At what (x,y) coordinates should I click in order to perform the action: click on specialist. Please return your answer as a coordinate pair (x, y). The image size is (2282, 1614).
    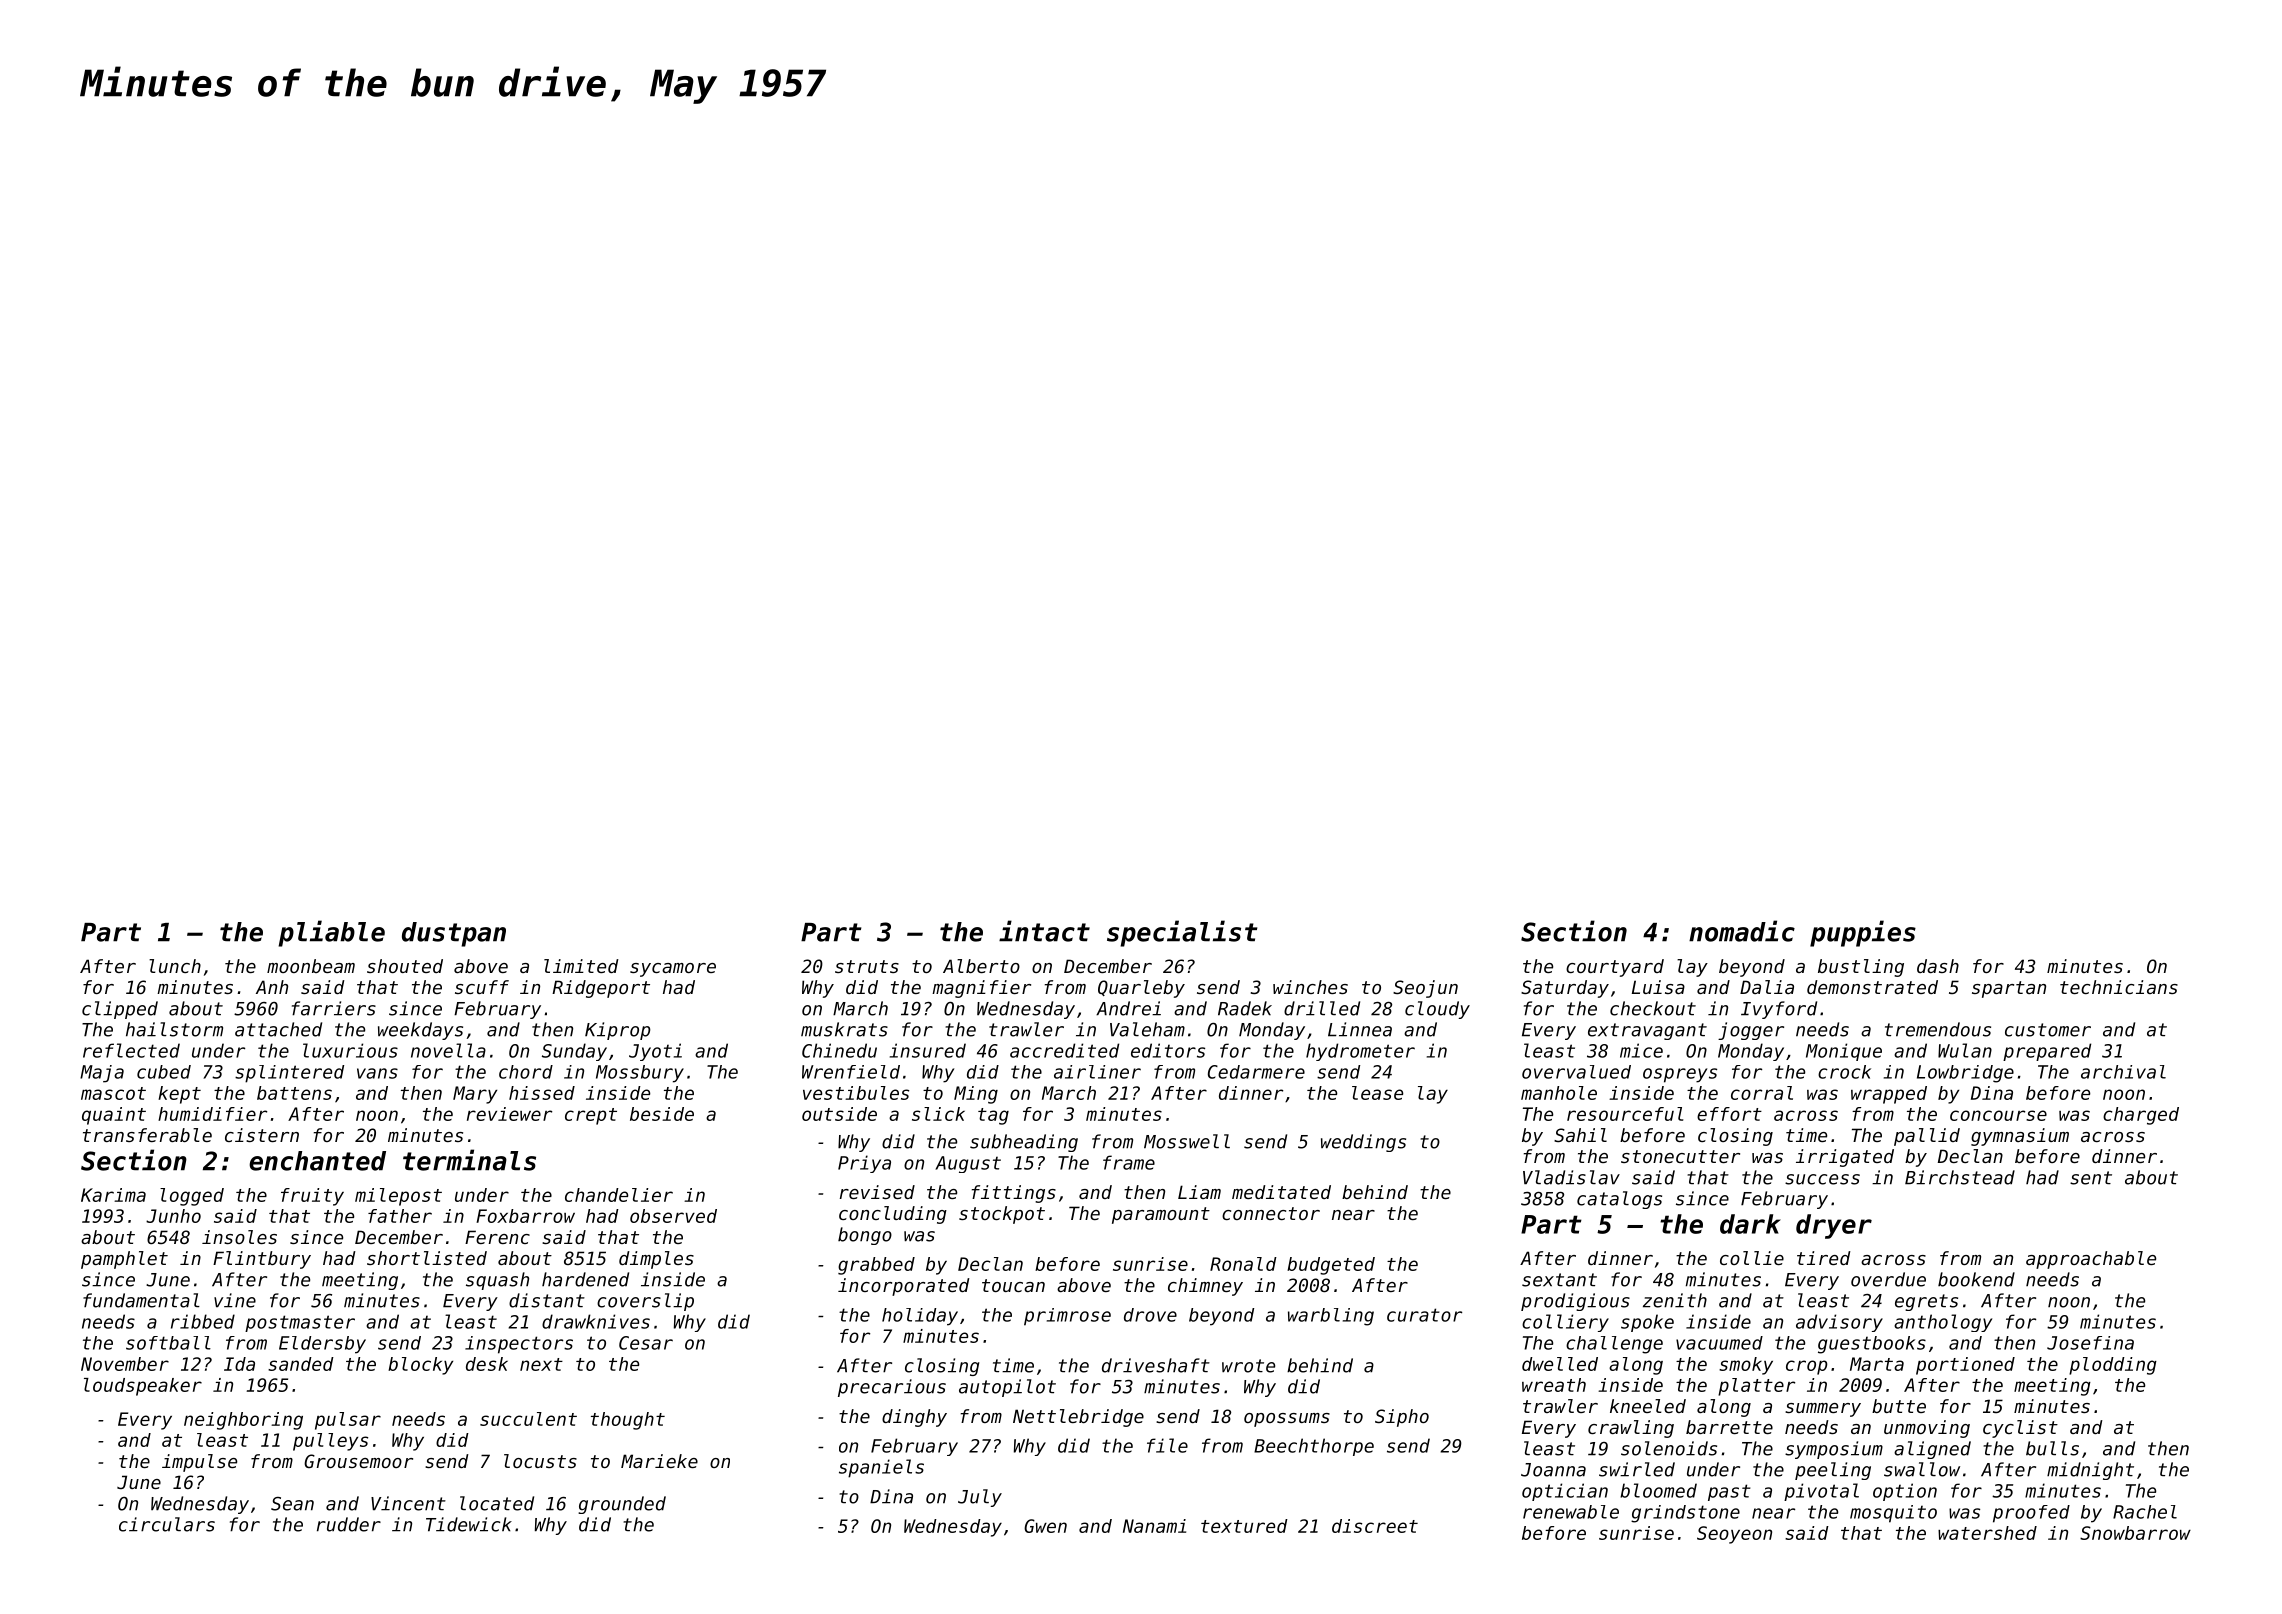
    Looking at the image, I should click on (1182, 933).
